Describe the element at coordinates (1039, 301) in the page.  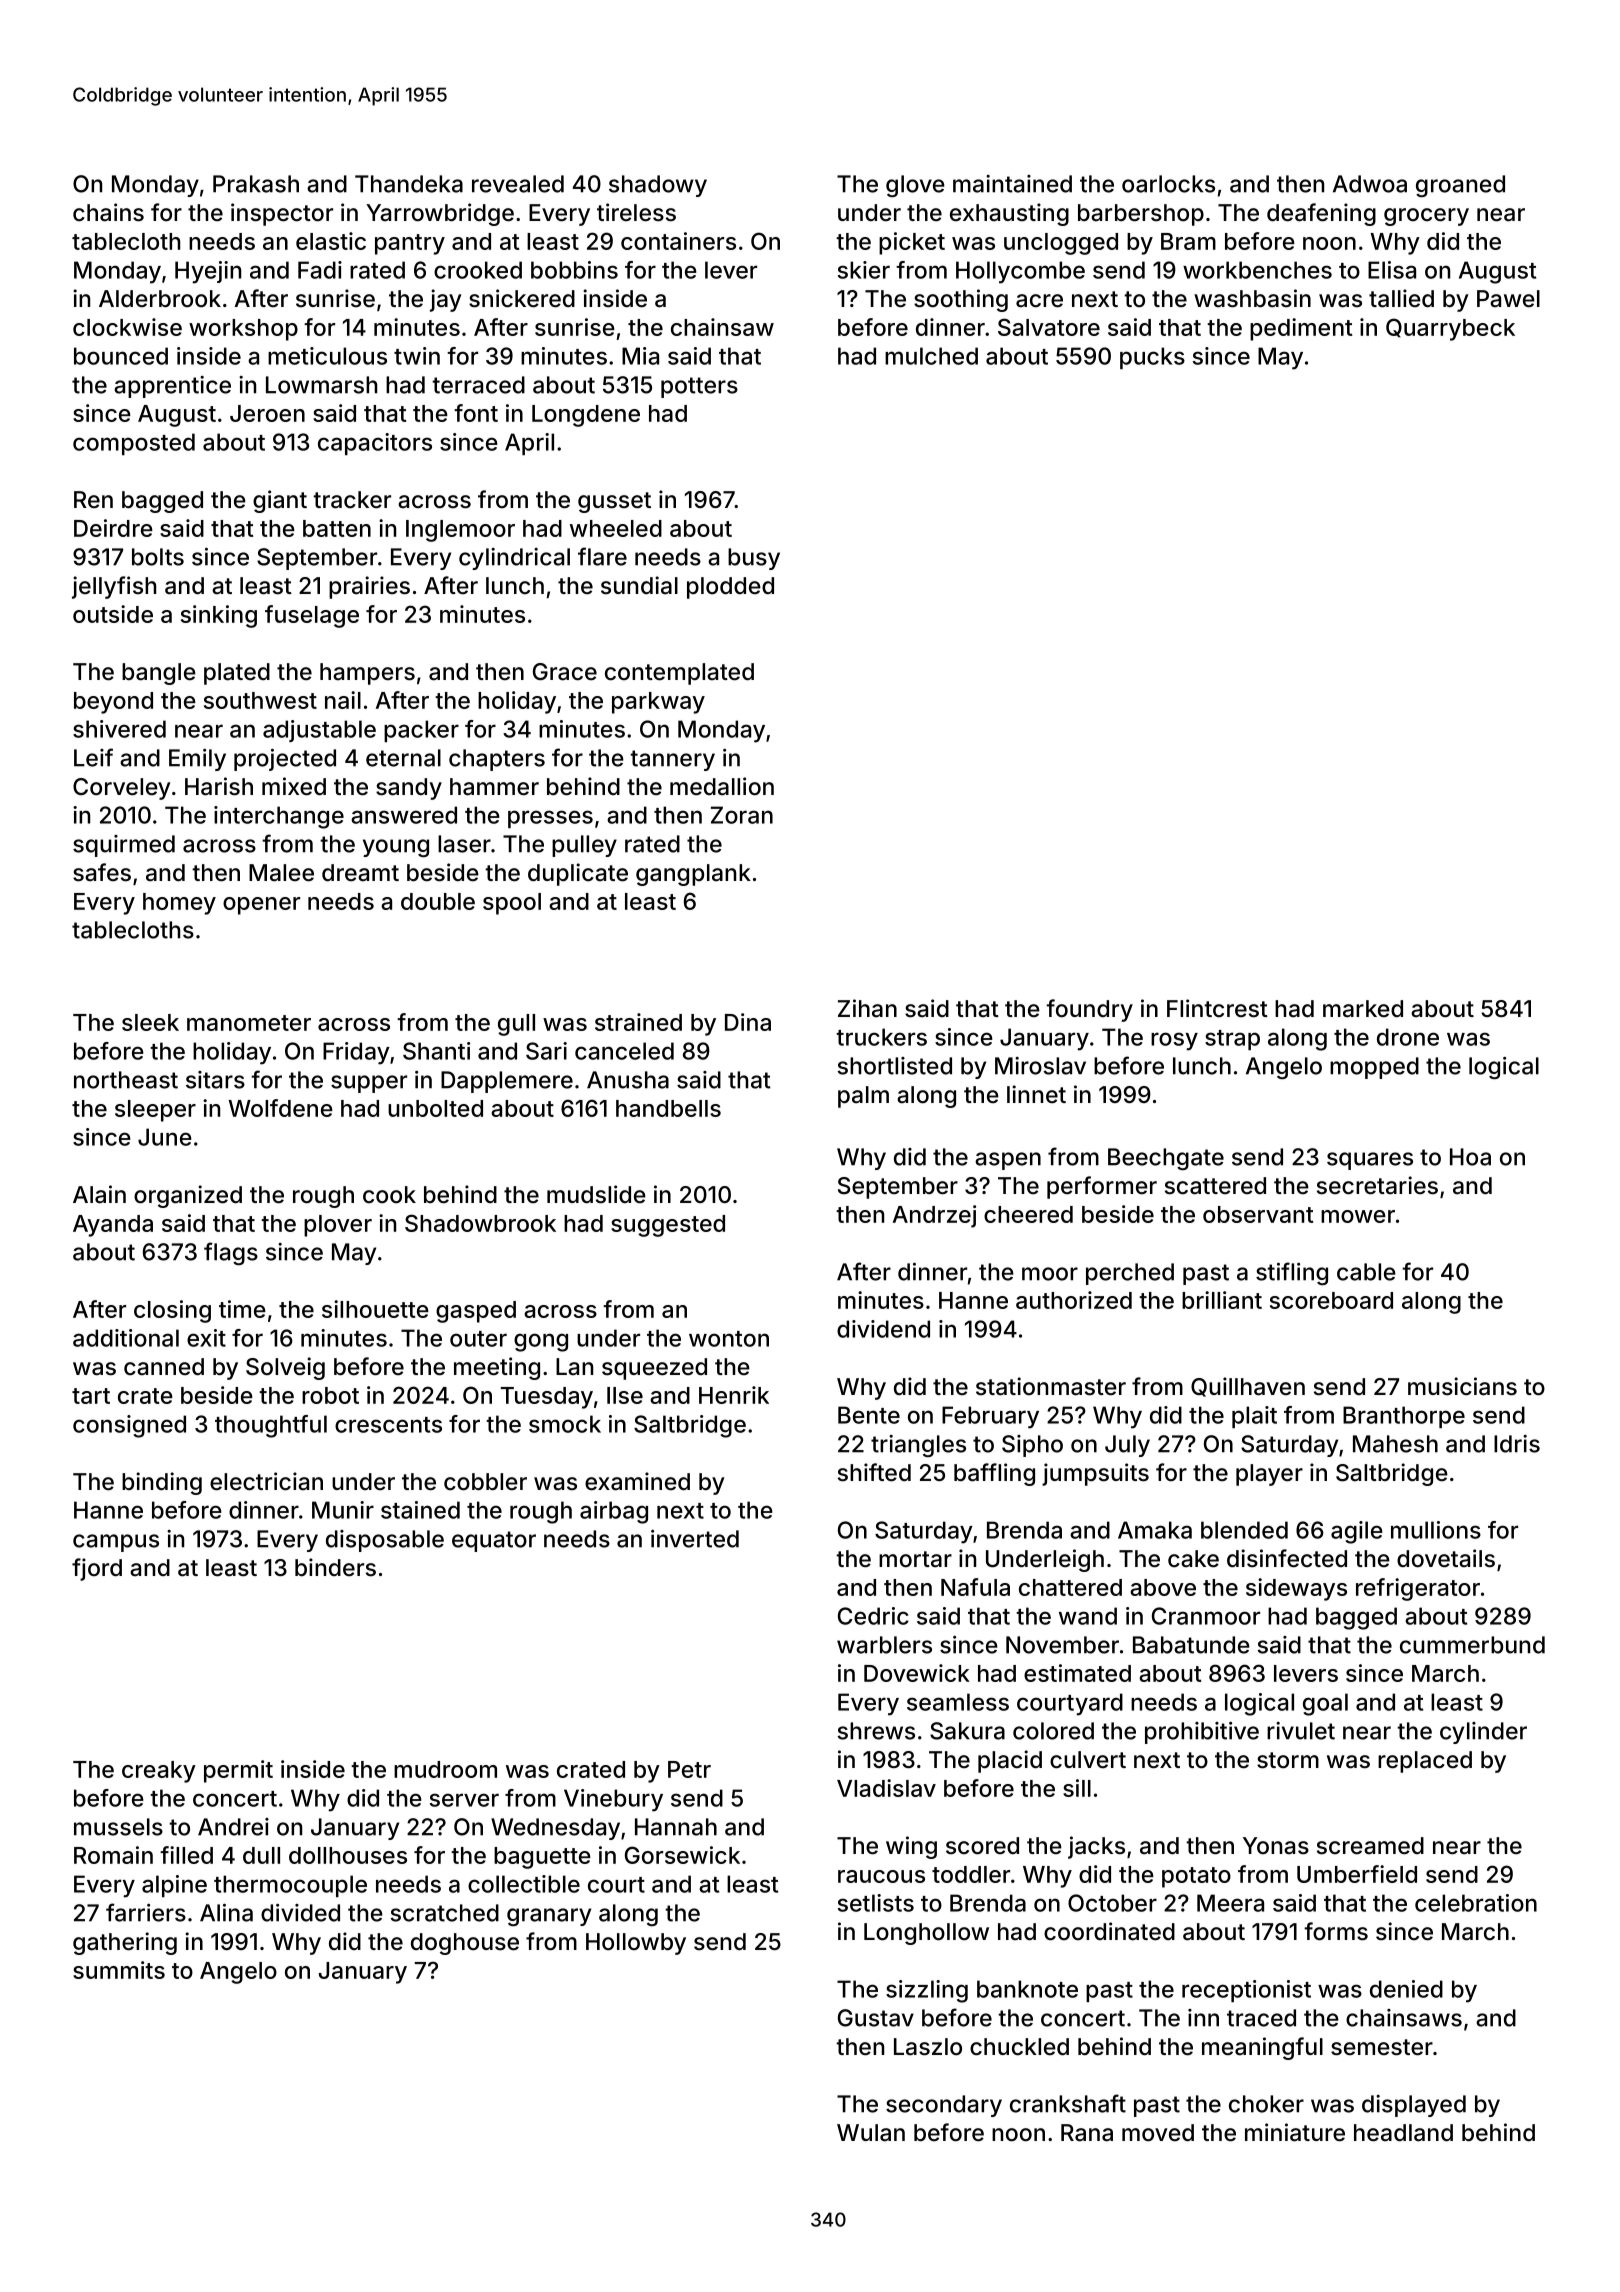
I see `acre` at that location.
